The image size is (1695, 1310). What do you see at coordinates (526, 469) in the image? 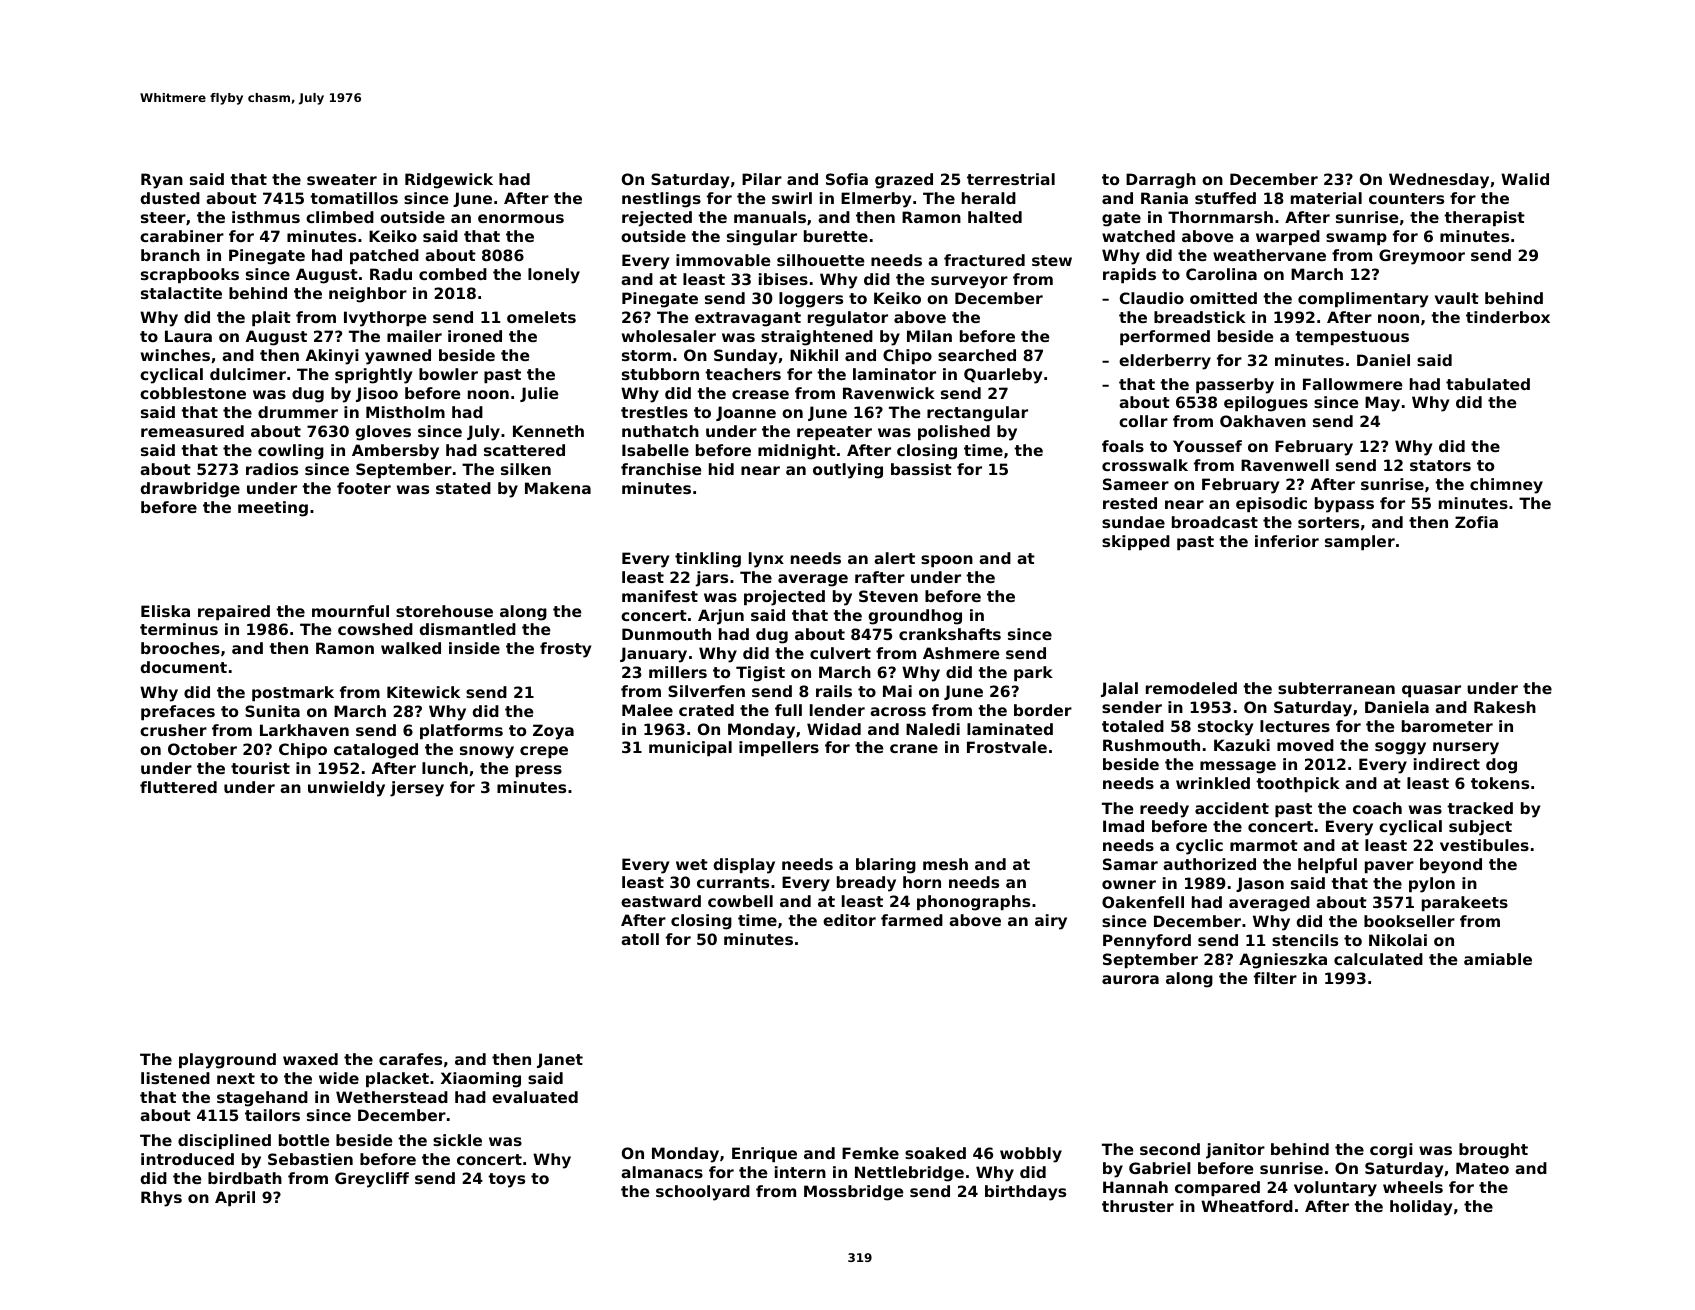
I see `silken` at bounding box center [526, 469].
